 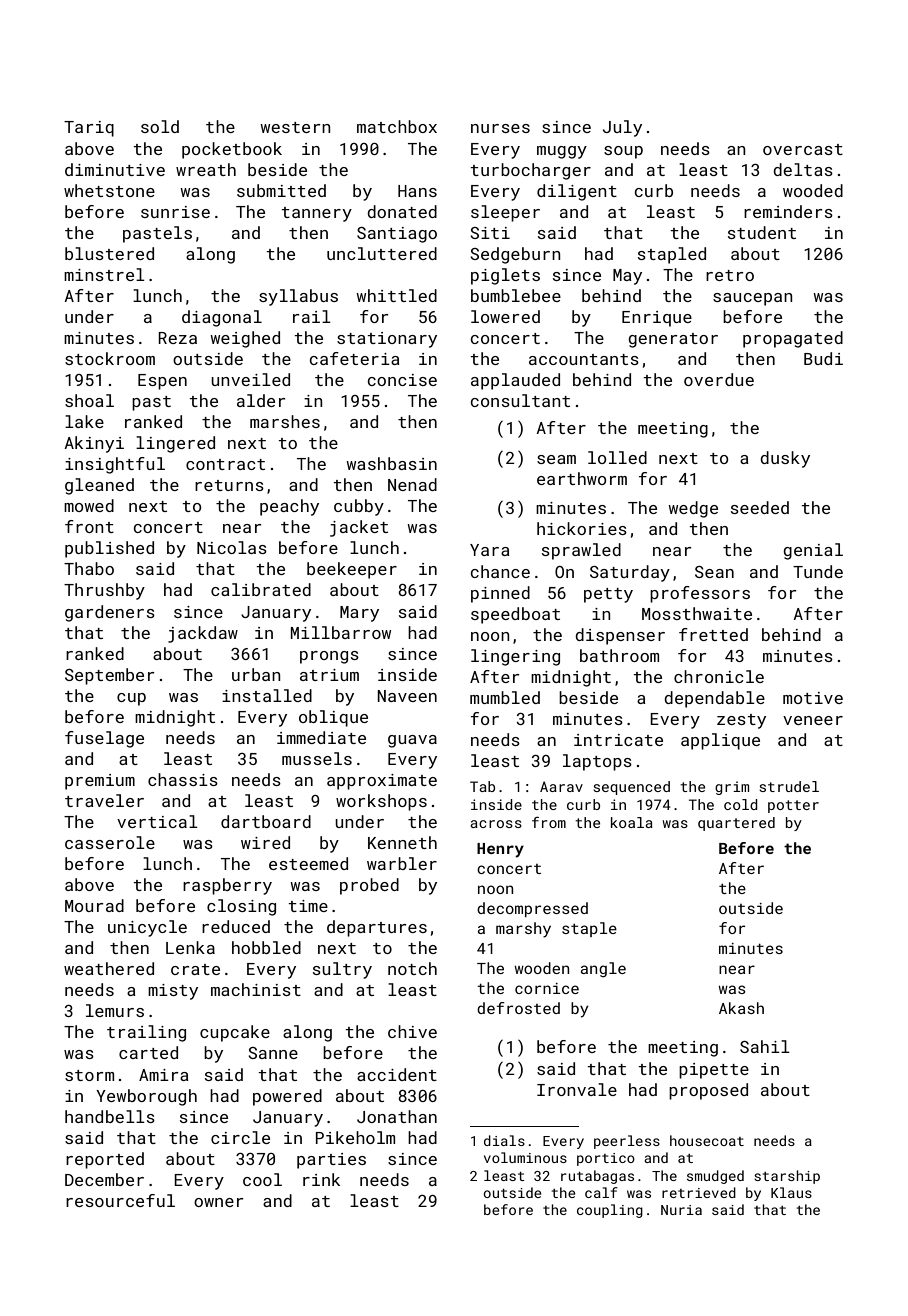 What do you see at coordinates (603, 969) in the page?
I see `angle` at bounding box center [603, 969].
